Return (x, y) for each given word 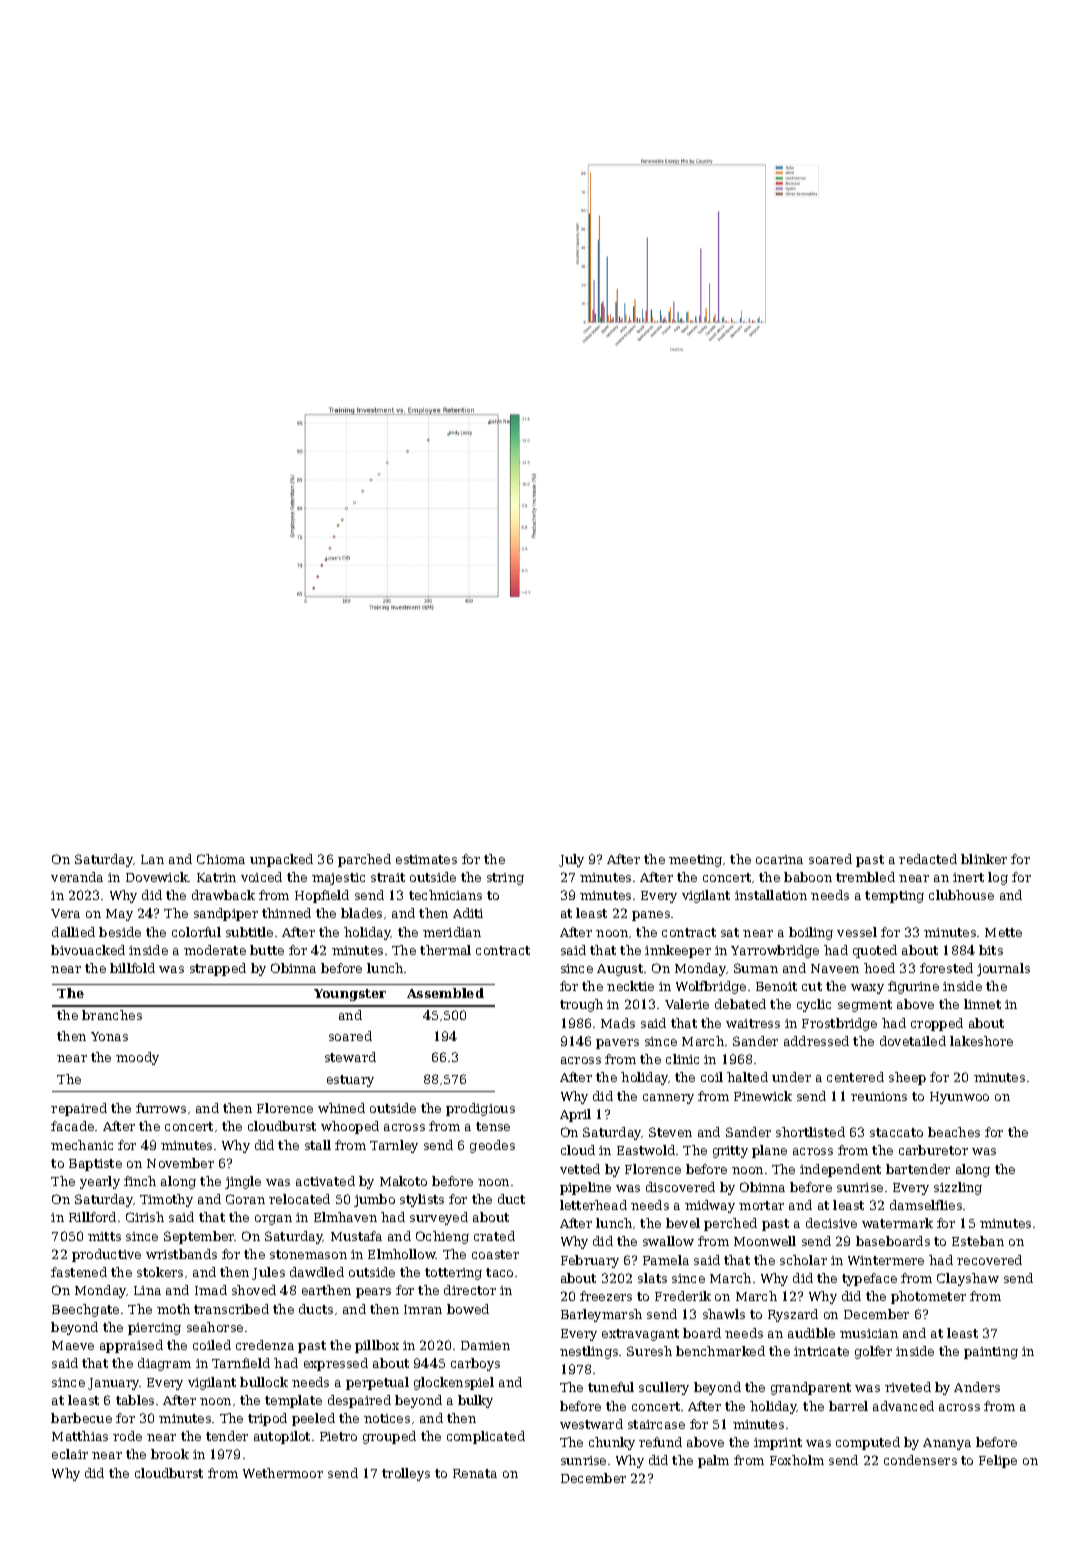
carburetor (933, 1150)
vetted (580, 1169)
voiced (261, 877)
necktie (630, 986)
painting (991, 1353)
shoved (254, 1290)
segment (865, 1006)
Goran (245, 1199)
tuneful (611, 1387)
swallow (668, 1241)
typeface (869, 1279)
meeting (695, 861)
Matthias (80, 1436)
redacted (928, 859)
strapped (218, 969)
